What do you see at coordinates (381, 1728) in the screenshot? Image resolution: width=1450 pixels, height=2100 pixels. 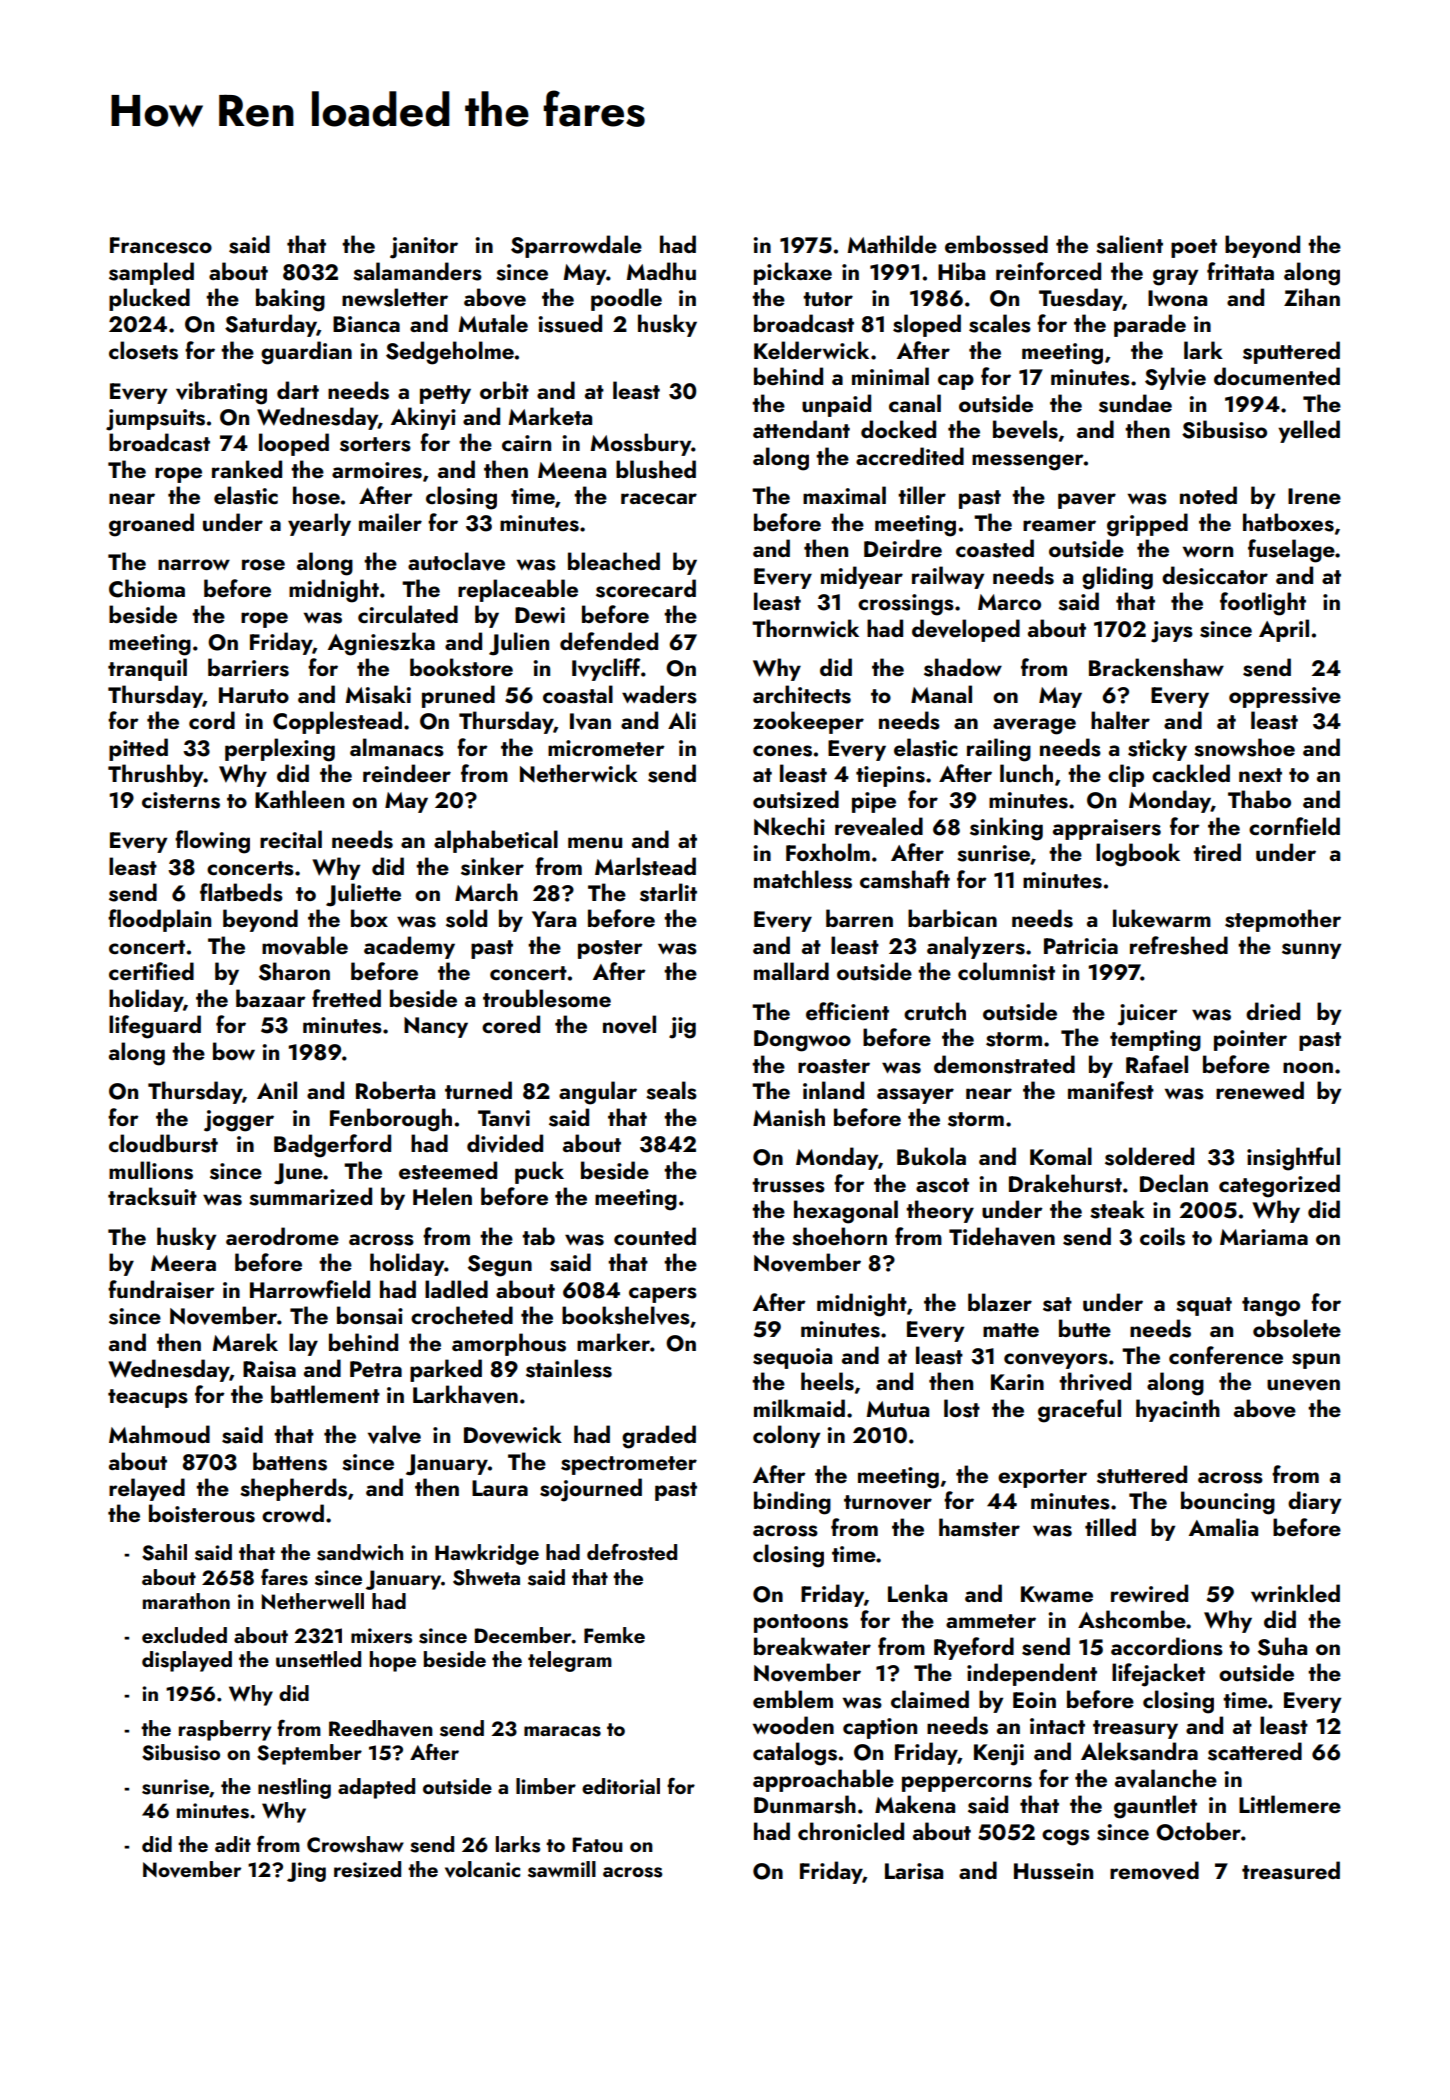 I see `Reedhaven` at bounding box center [381, 1728].
